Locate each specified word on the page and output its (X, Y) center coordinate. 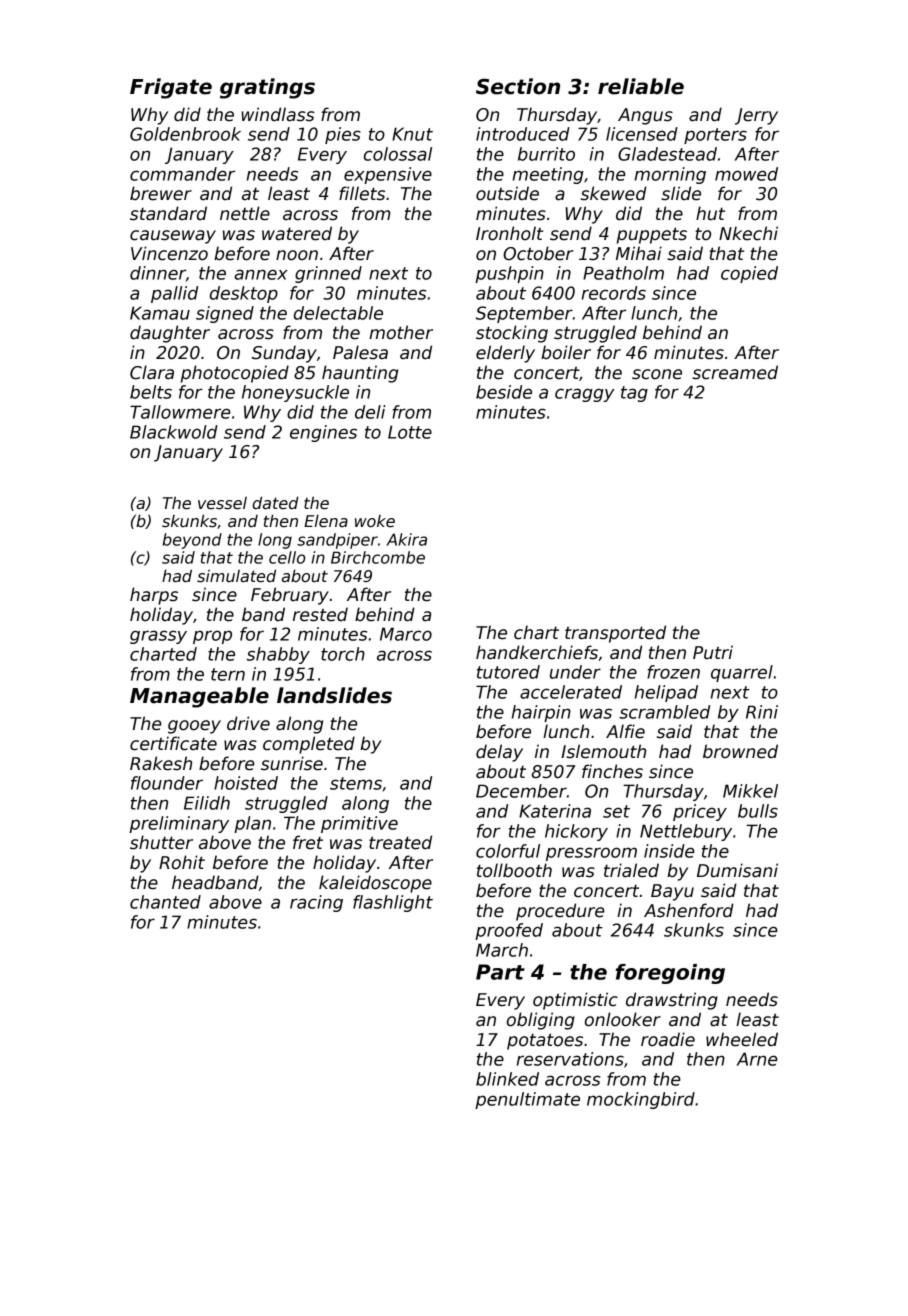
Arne (757, 1059)
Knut (412, 134)
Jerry (756, 116)
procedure (560, 912)
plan (252, 824)
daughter (170, 334)
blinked (507, 1079)
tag (634, 394)
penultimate (527, 1100)
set (616, 811)
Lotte (410, 432)
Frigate (171, 88)
